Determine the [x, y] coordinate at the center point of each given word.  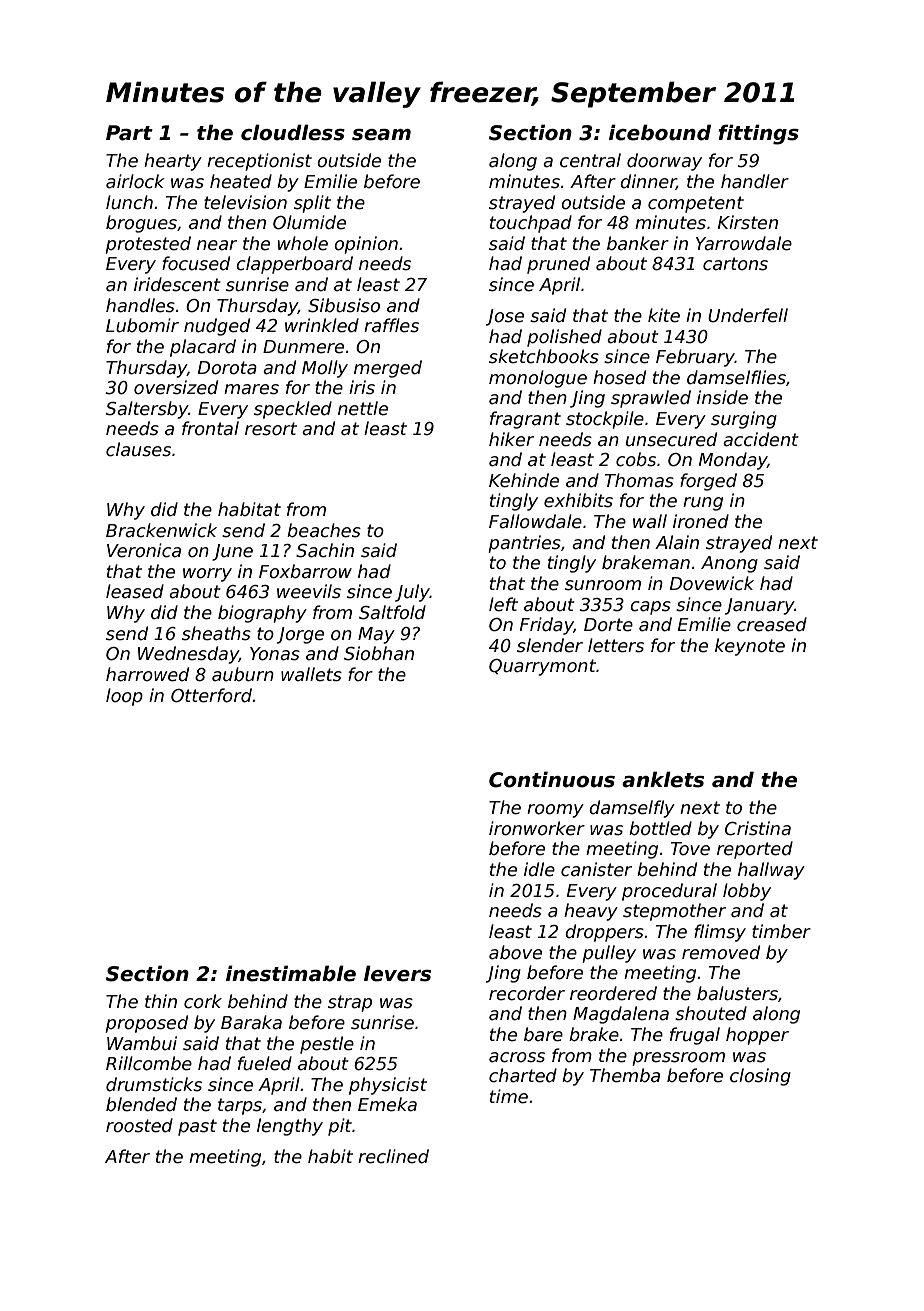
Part [129, 133]
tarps [240, 1106]
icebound [660, 132]
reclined [393, 1156]
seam [381, 135]
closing [760, 1077]
